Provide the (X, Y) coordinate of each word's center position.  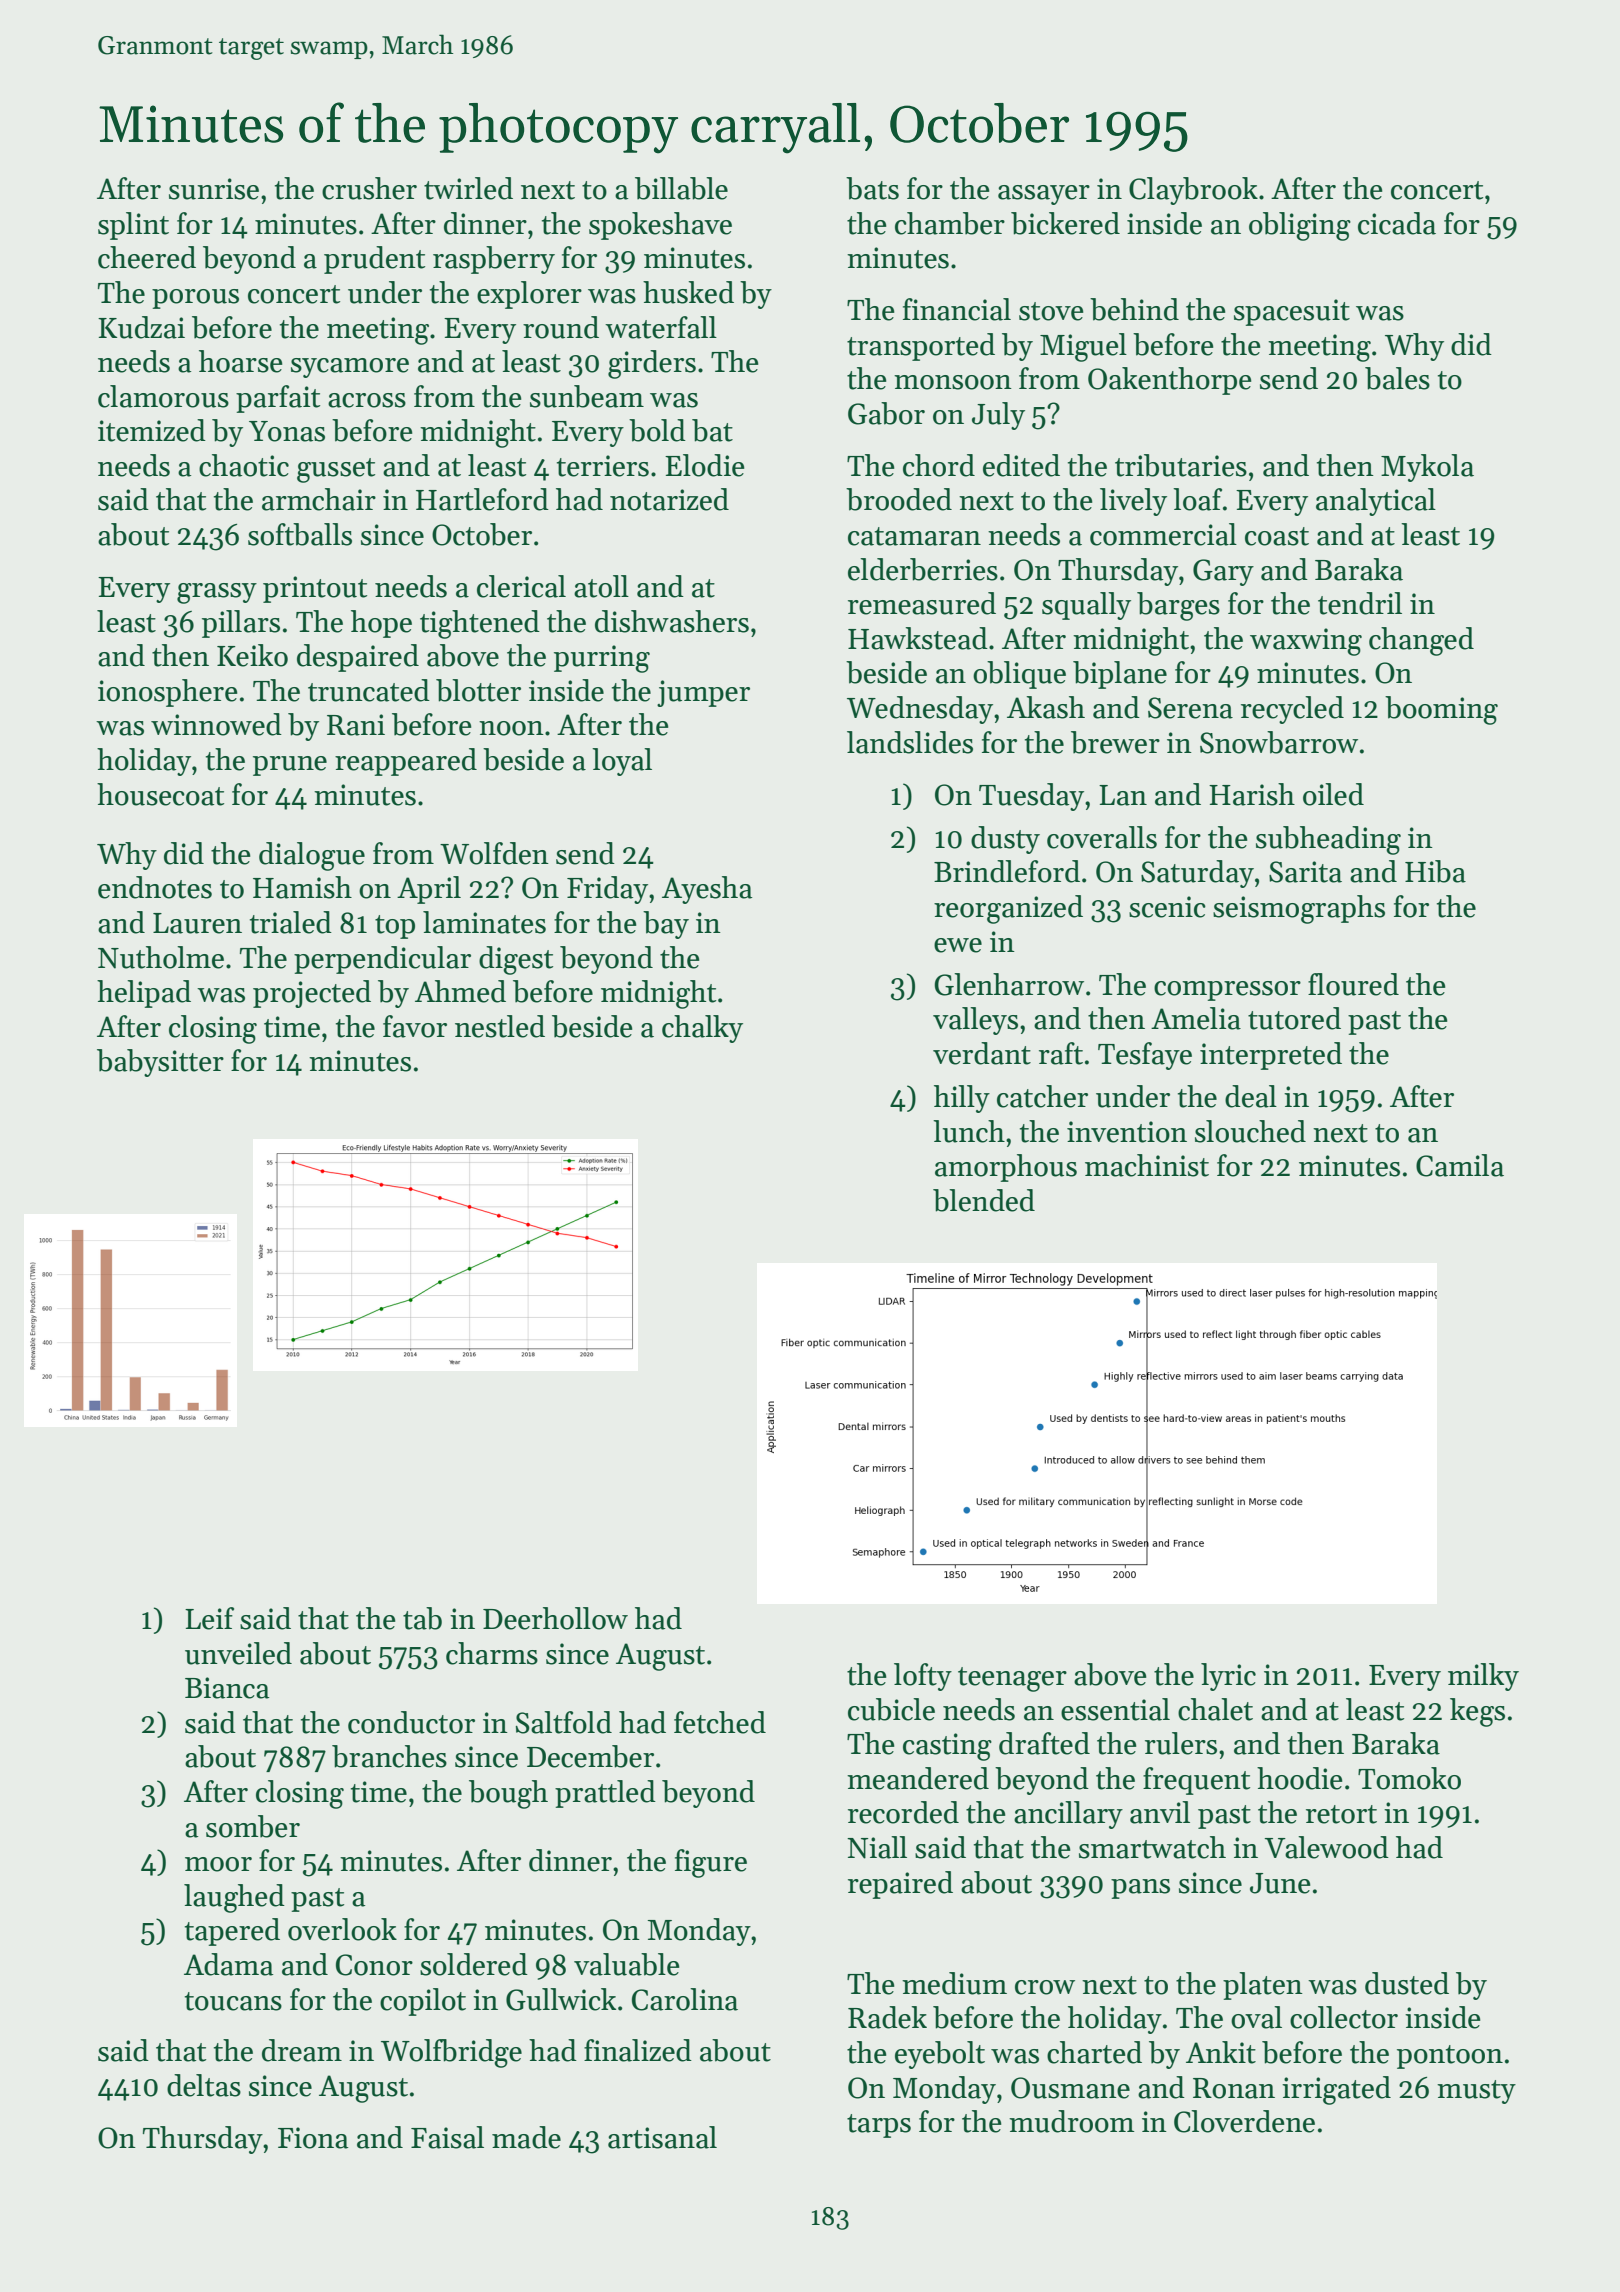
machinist (1147, 1165)
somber (253, 1826)
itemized (152, 430)
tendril (1360, 603)
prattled (605, 1794)
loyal (622, 762)
